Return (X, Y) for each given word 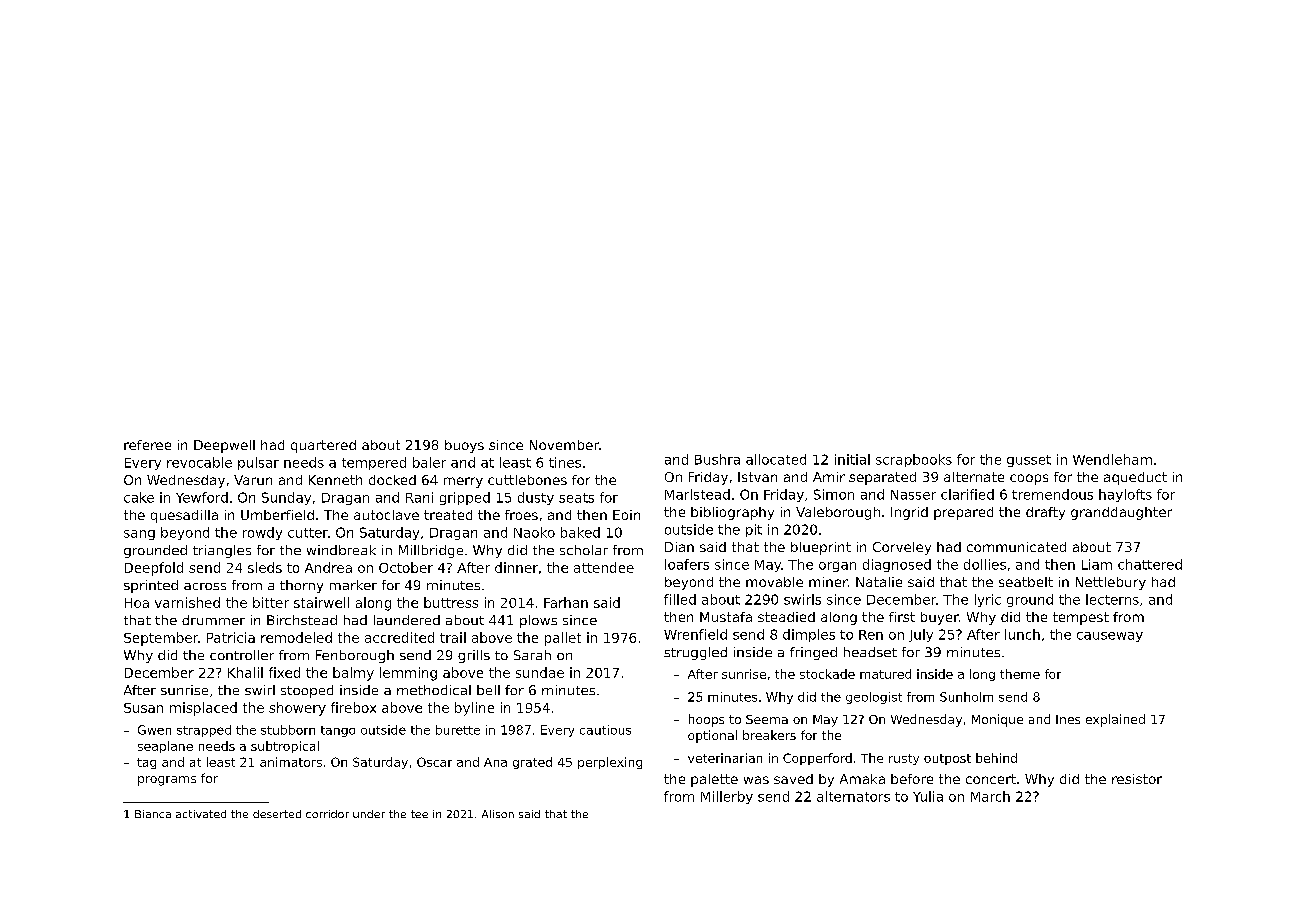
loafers (687, 564)
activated (201, 814)
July (921, 635)
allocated (776, 459)
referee (147, 445)
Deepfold (154, 569)
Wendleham (1112, 459)
